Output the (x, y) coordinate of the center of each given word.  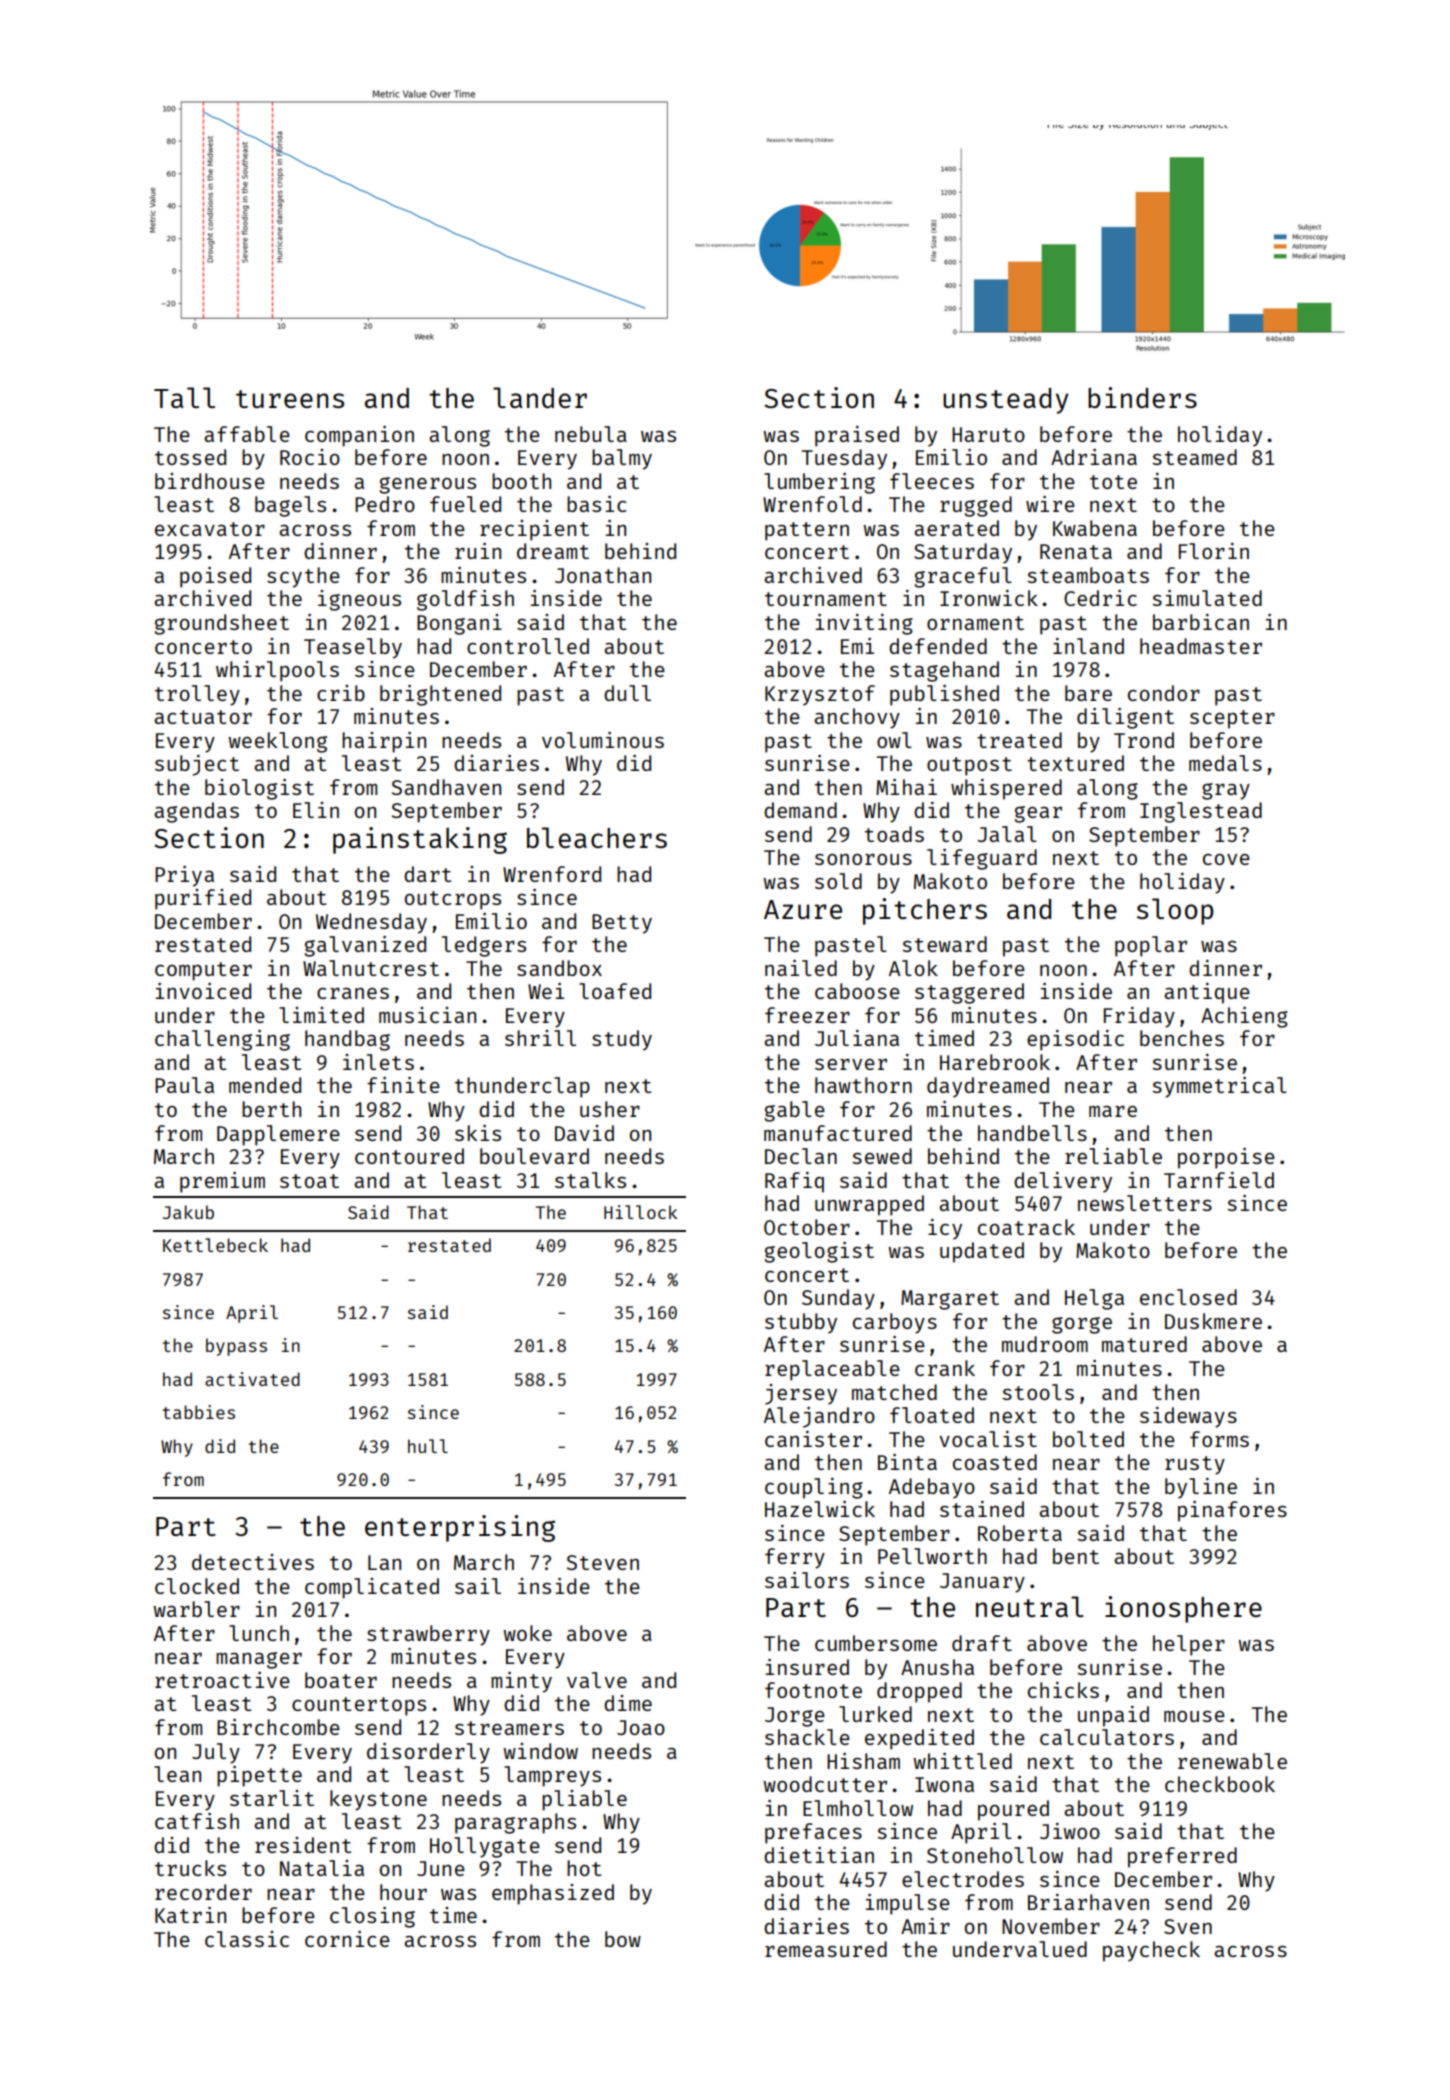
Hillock (640, 1212)
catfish (197, 1821)
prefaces (813, 1833)
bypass (236, 1347)
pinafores (1232, 1511)
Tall (184, 397)
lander (540, 397)
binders (1142, 397)
